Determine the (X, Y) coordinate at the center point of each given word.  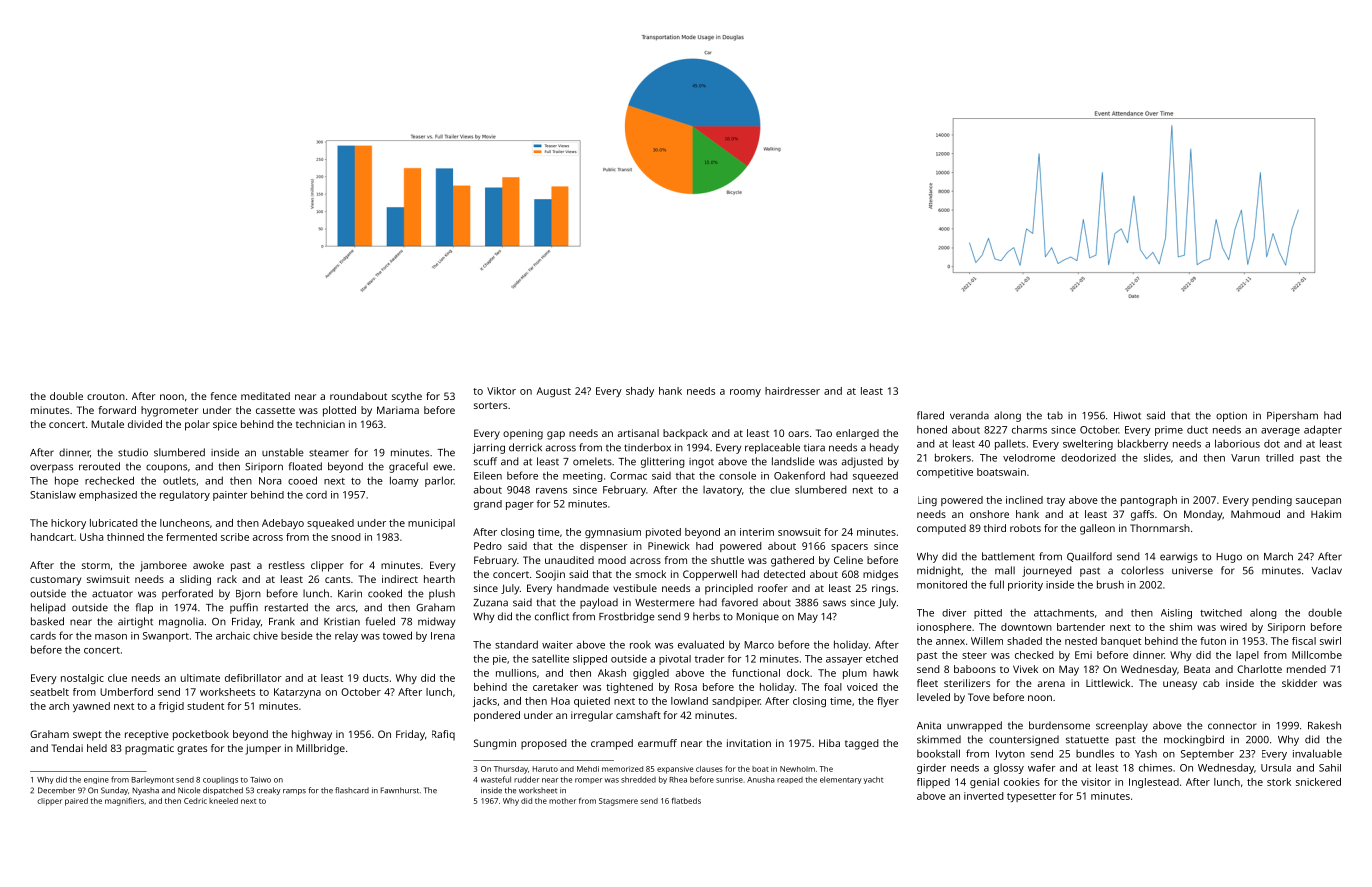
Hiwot (1127, 416)
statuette (1087, 740)
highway (312, 735)
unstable (282, 452)
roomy (745, 393)
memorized (622, 769)
